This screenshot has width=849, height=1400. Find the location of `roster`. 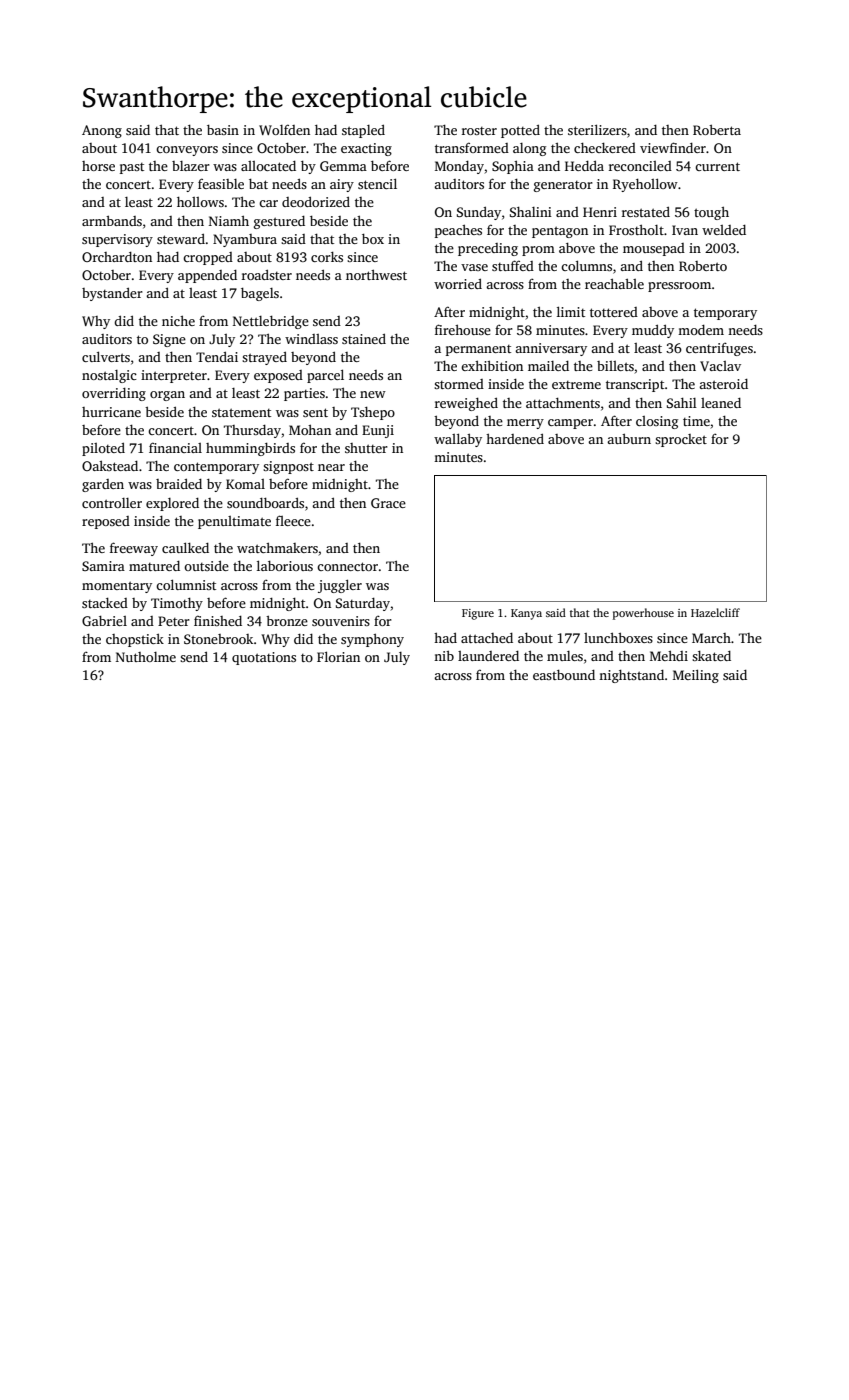

roster is located at coordinates (479, 131).
